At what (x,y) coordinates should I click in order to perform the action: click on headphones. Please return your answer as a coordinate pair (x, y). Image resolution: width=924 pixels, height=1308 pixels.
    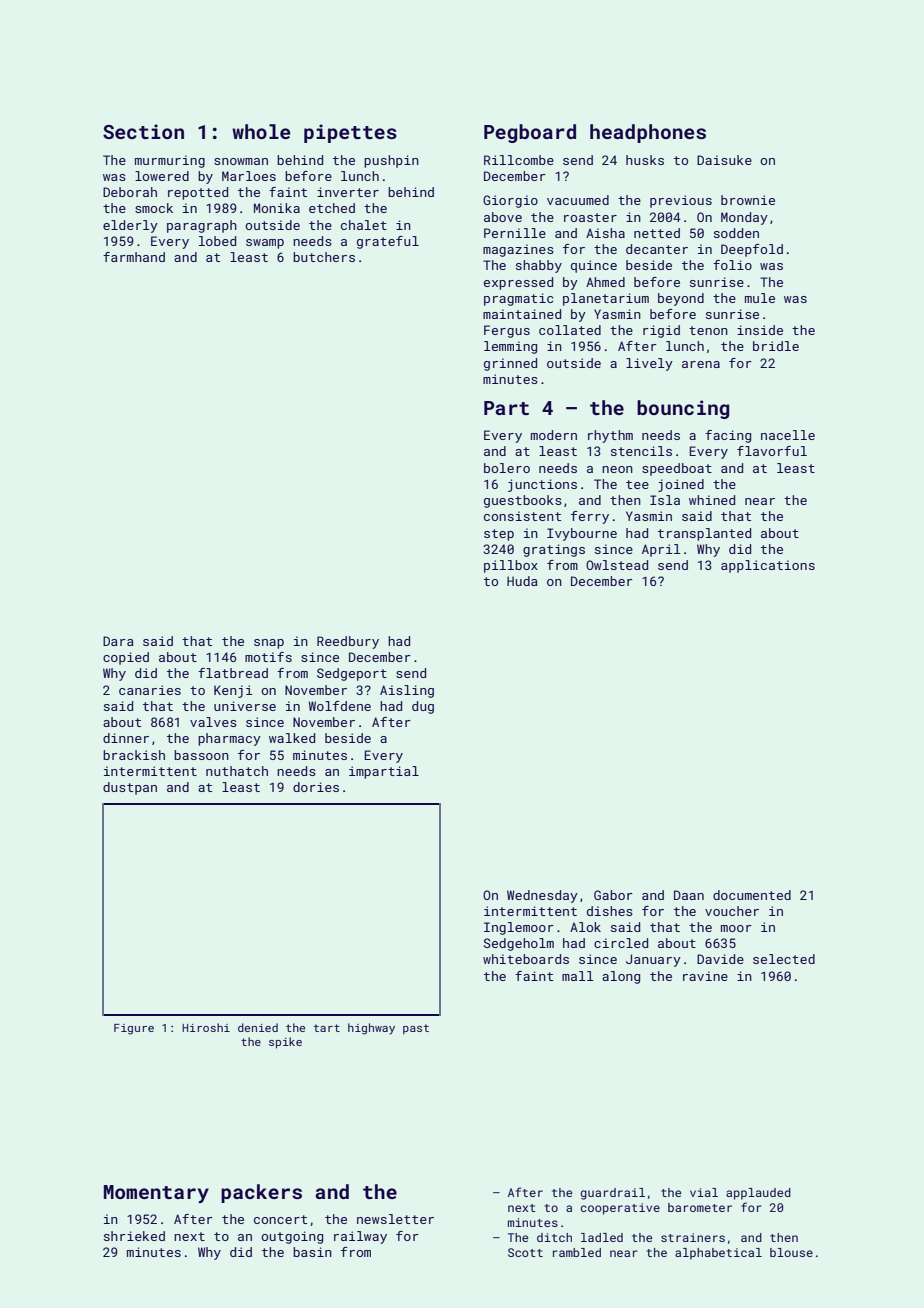
    Looking at the image, I should click on (648, 133).
